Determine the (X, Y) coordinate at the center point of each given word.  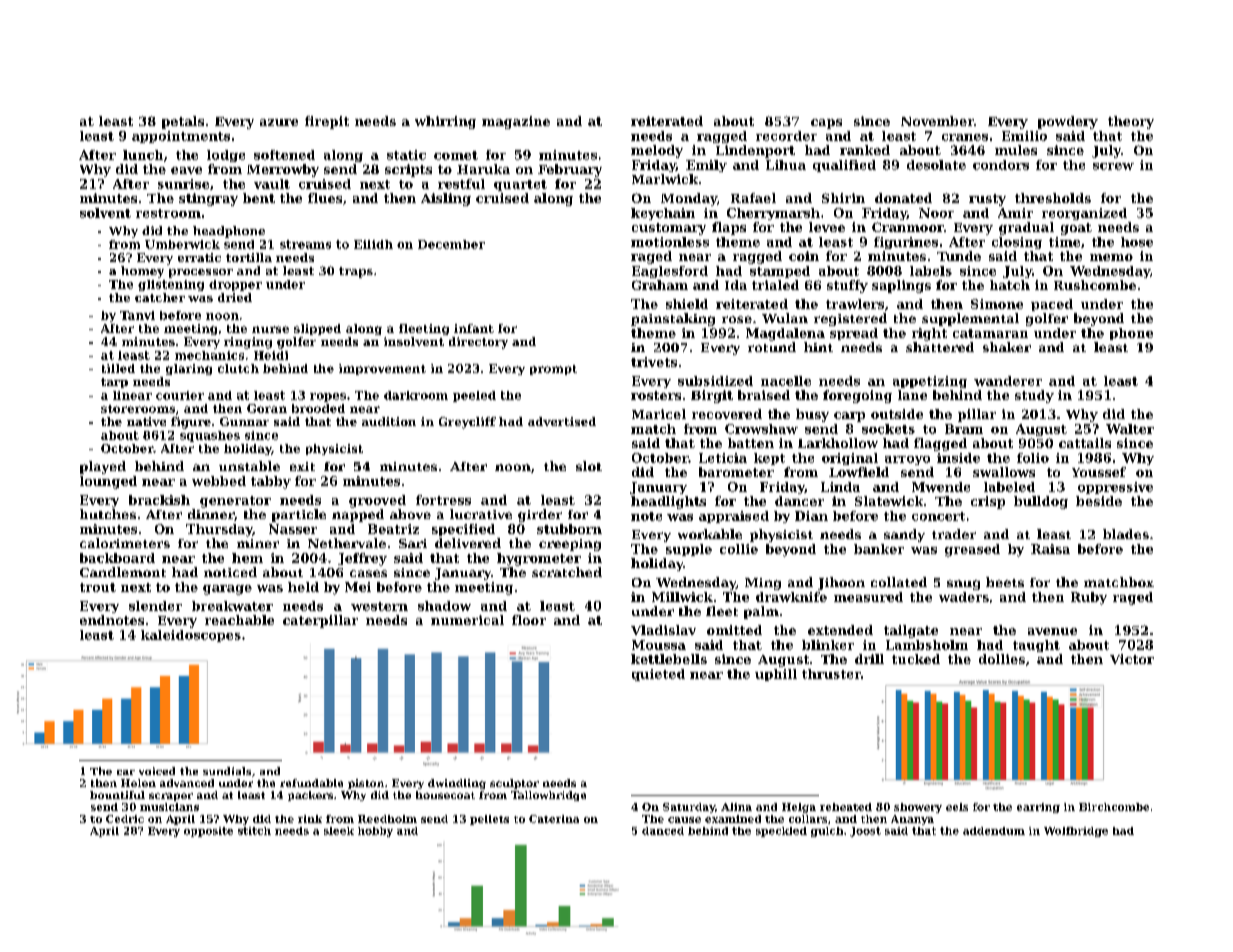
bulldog (1041, 502)
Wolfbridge (1076, 832)
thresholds (1053, 198)
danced (663, 831)
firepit (327, 122)
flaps (729, 228)
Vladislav (663, 630)
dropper (235, 285)
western (379, 606)
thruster (831, 674)
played (103, 467)
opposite (208, 832)
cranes (965, 137)
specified (463, 530)
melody (657, 151)
